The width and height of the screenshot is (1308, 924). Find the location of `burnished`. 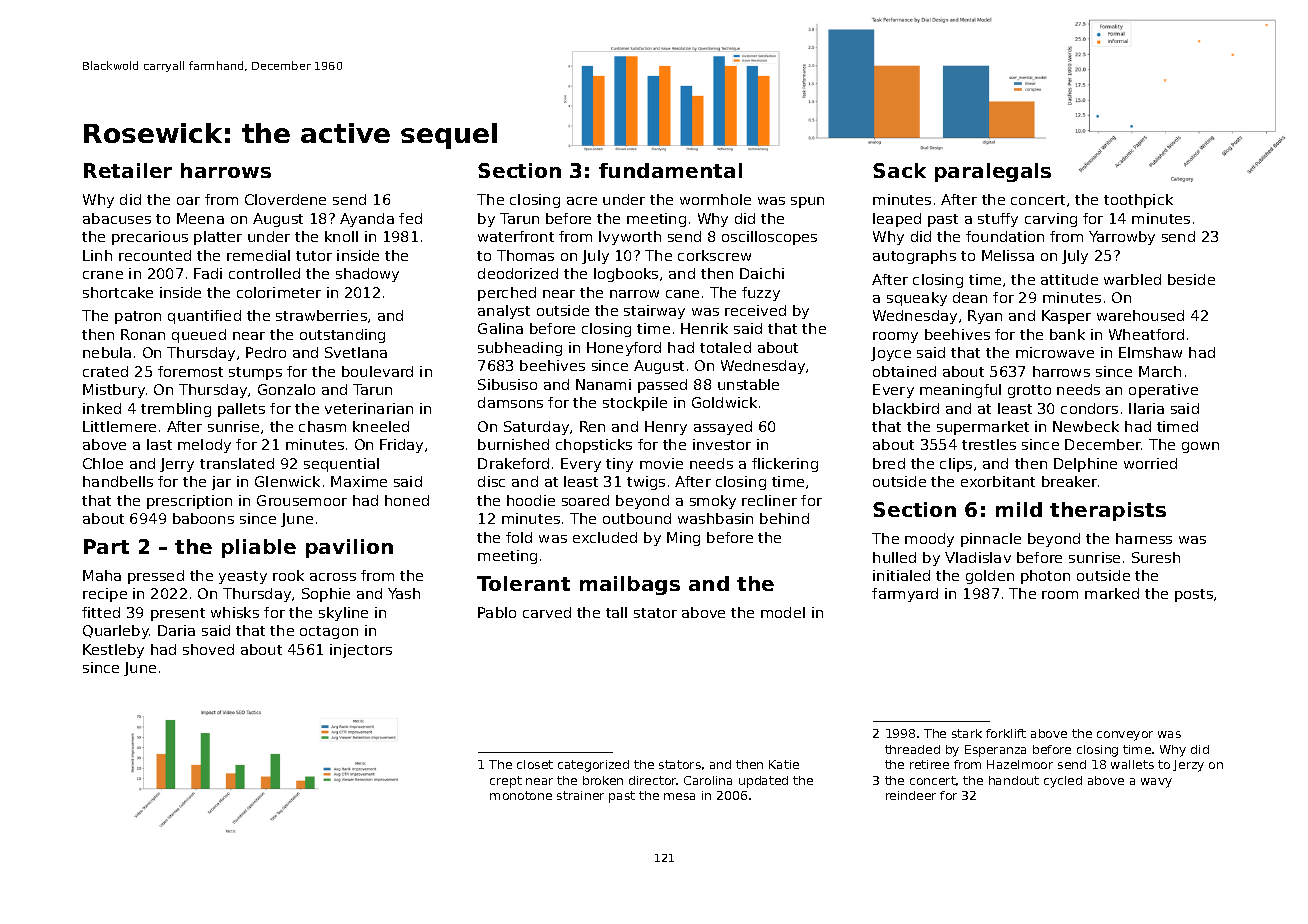

burnished is located at coordinates (513, 444).
